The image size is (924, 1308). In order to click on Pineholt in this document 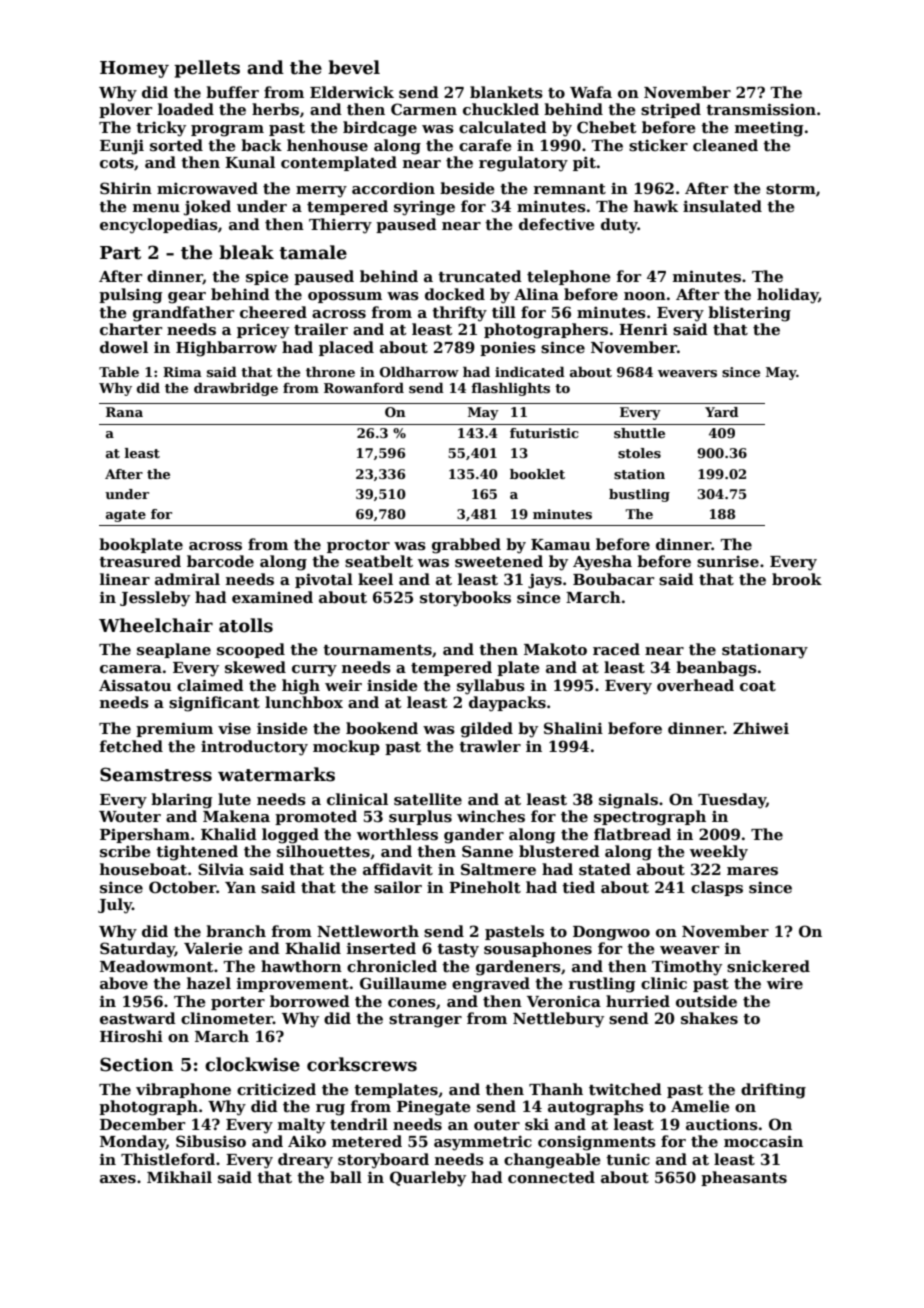, I will do `click(485, 887)`.
